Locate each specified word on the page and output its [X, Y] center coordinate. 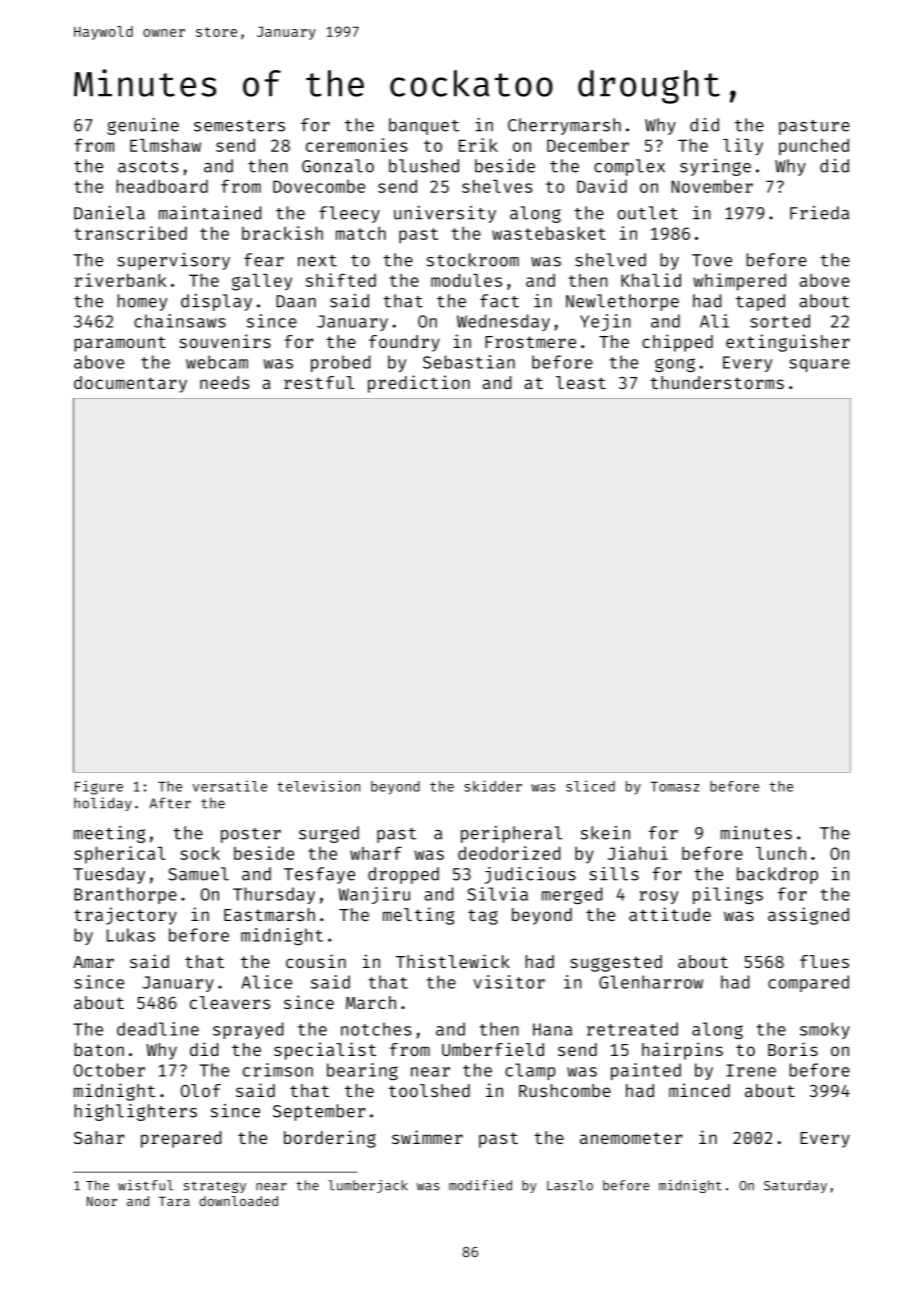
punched [814, 147]
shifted [341, 280]
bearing [362, 1071]
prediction [419, 384]
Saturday [795, 1186]
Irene [751, 1070]
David [602, 186]
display [216, 302]
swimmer [427, 1137]
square [819, 365]
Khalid [651, 280]
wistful [145, 1185]
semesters [239, 126]
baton [99, 1049]
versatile [230, 786]
